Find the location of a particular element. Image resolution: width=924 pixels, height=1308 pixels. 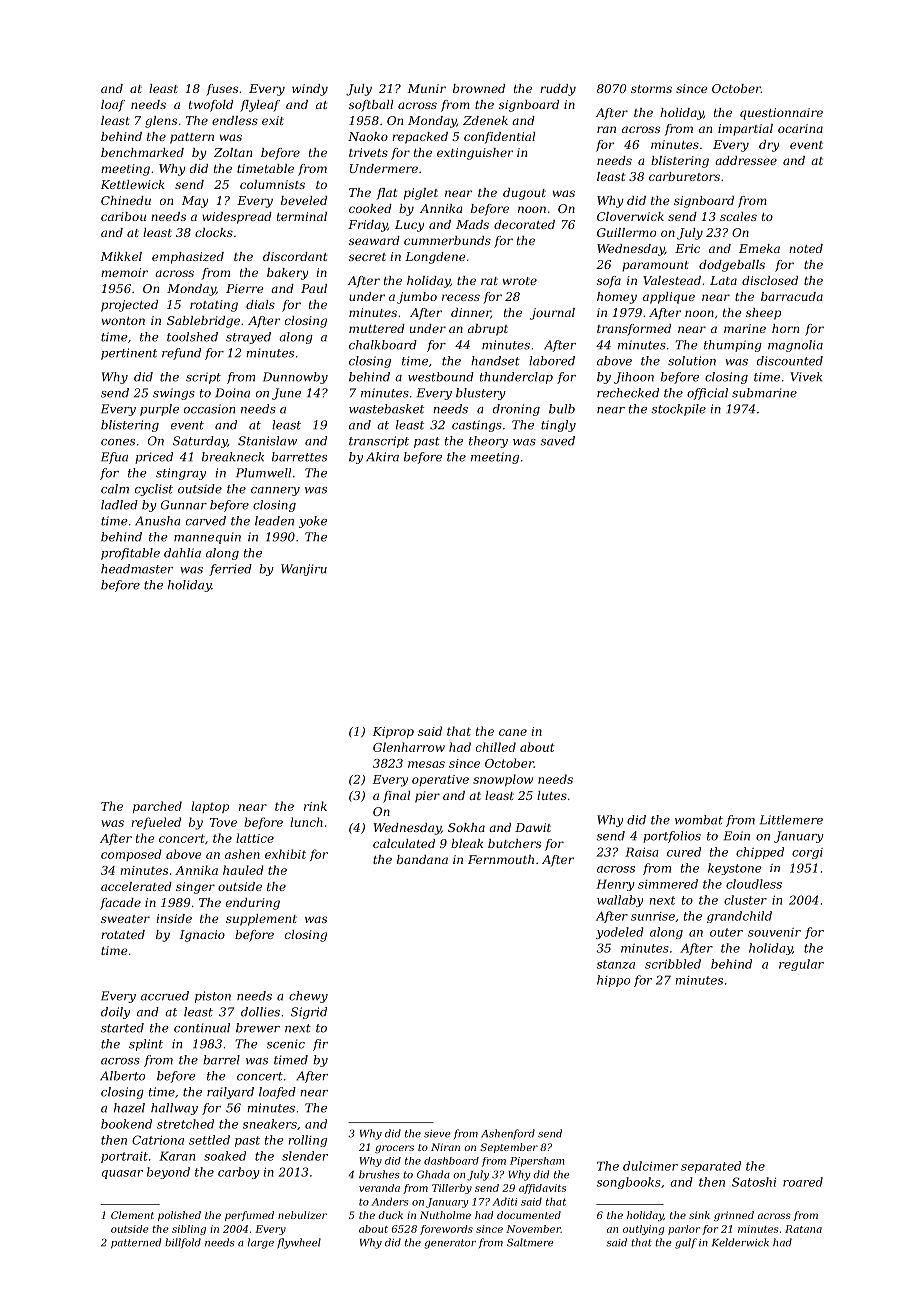

carved is located at coordinates (206, 521).
